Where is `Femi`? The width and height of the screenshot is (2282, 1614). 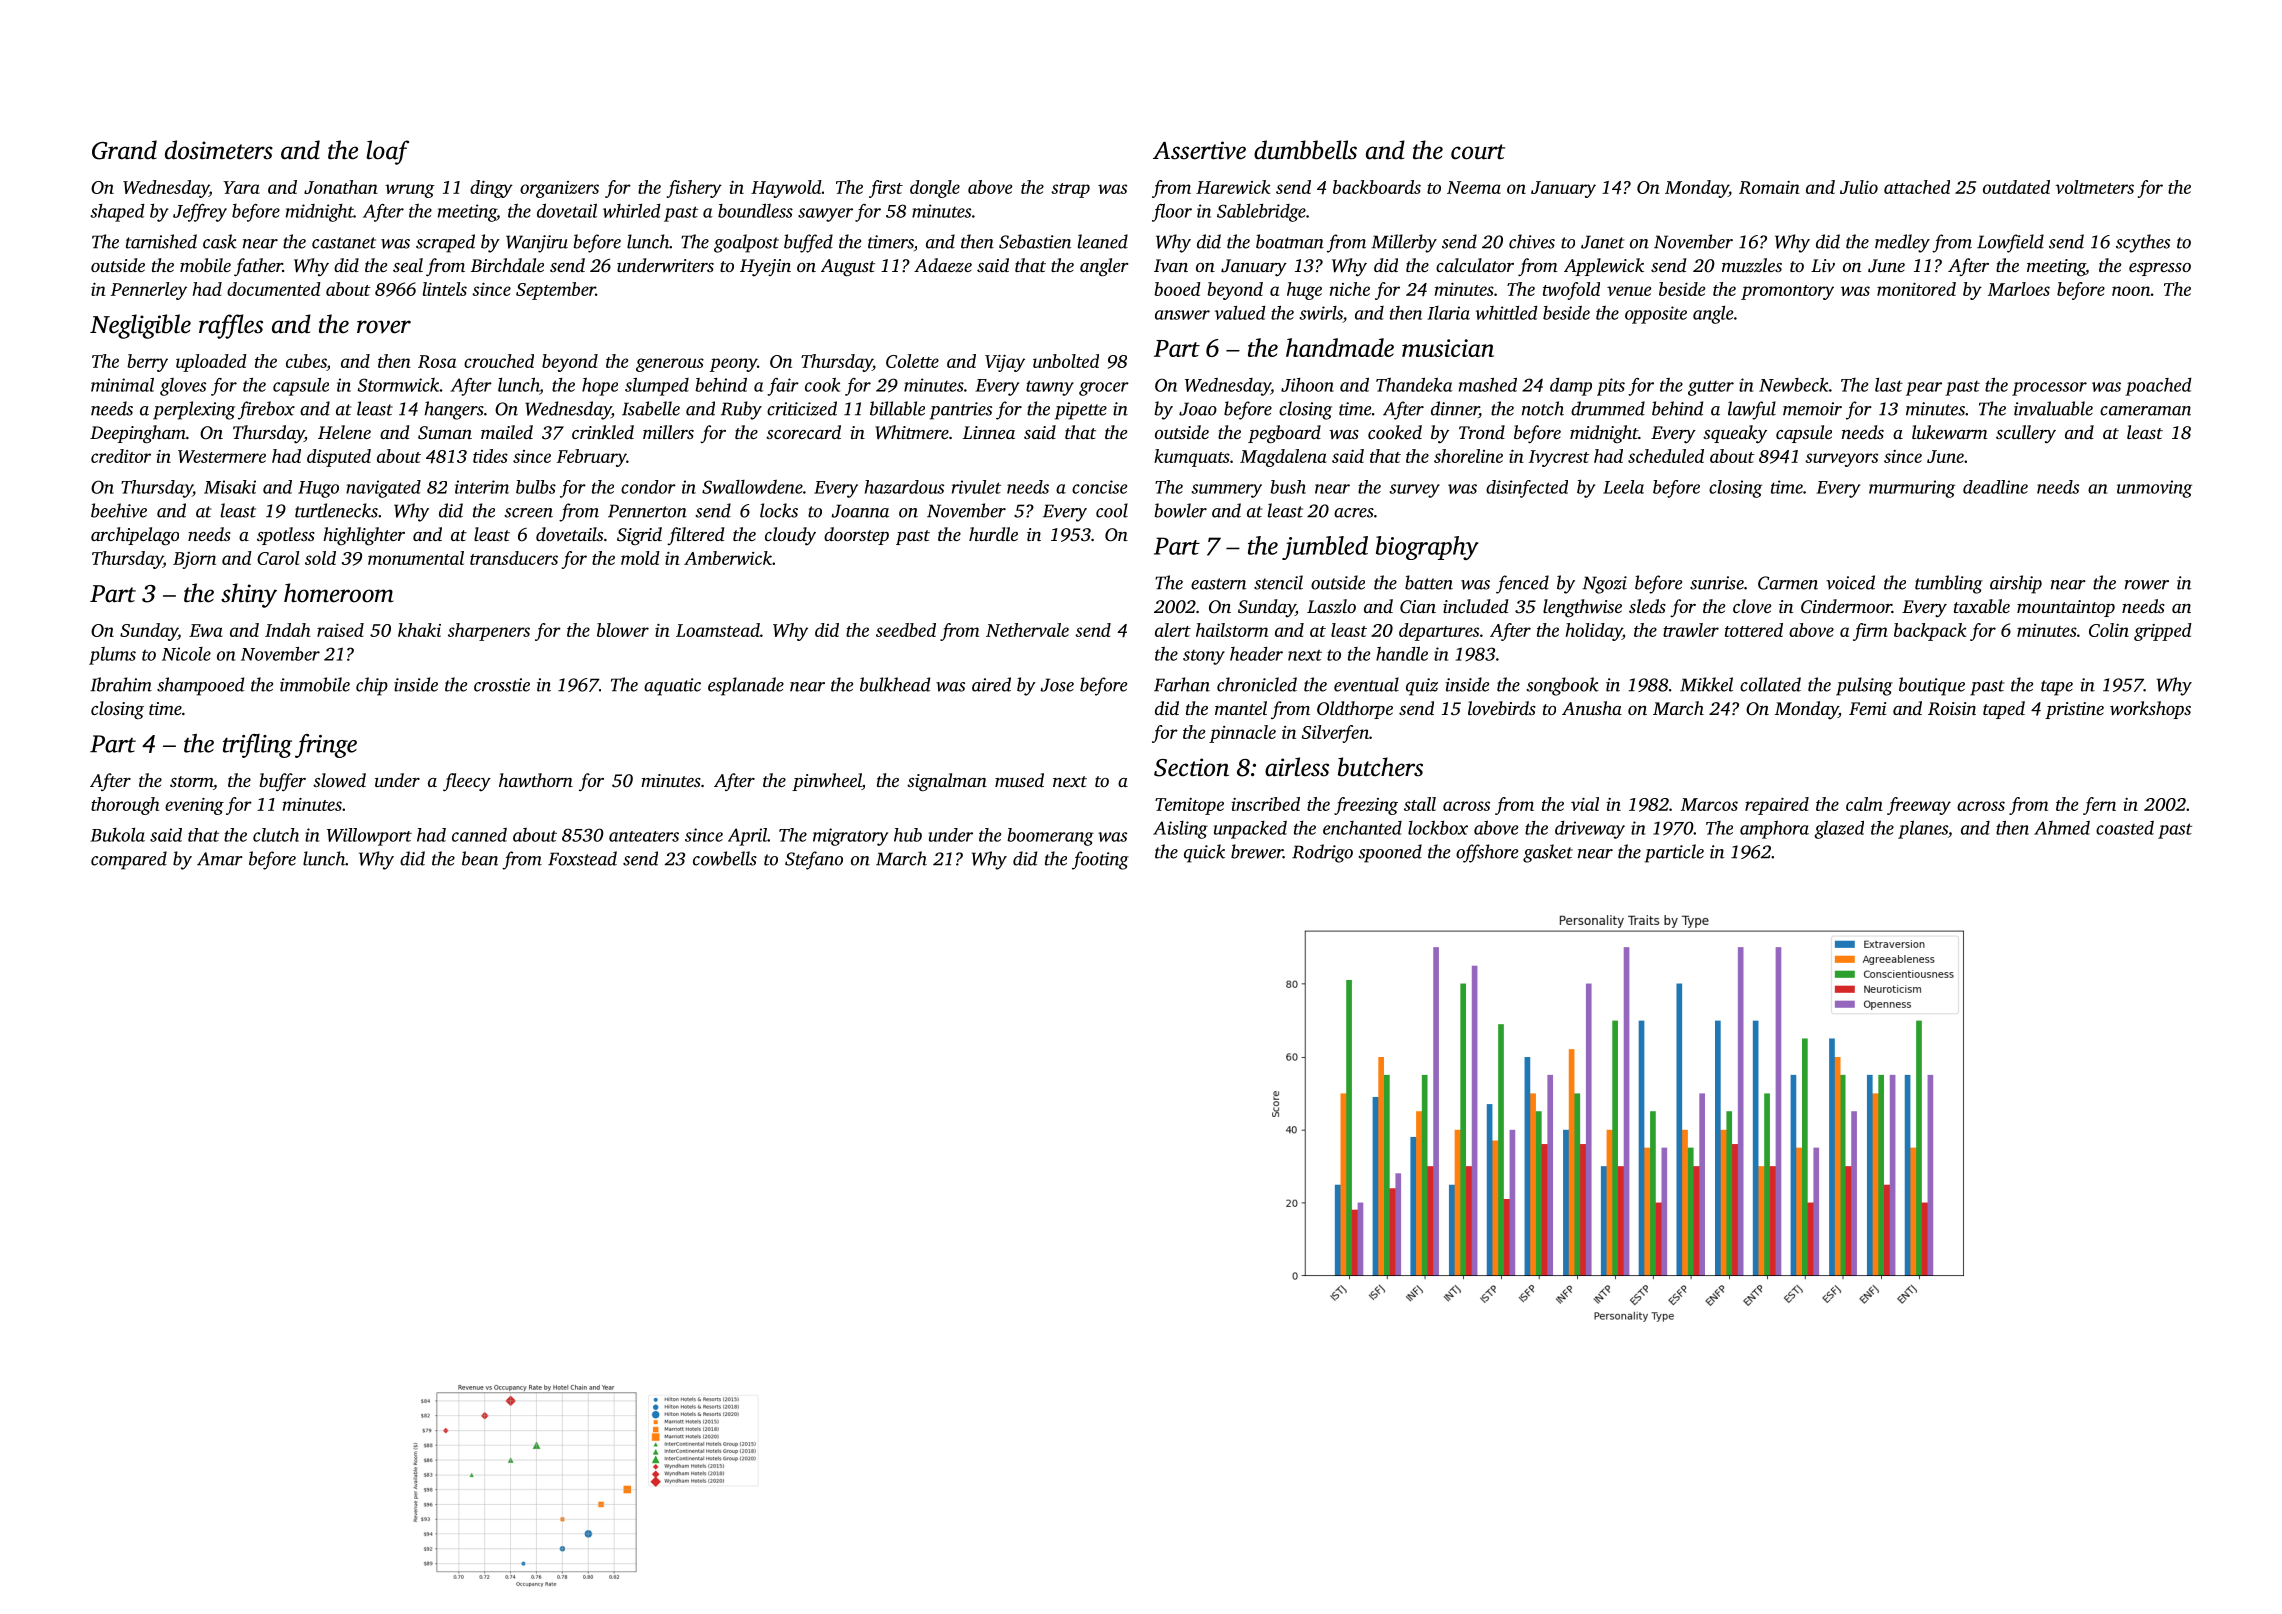
Femi is located at coordinates (1867, 708).
